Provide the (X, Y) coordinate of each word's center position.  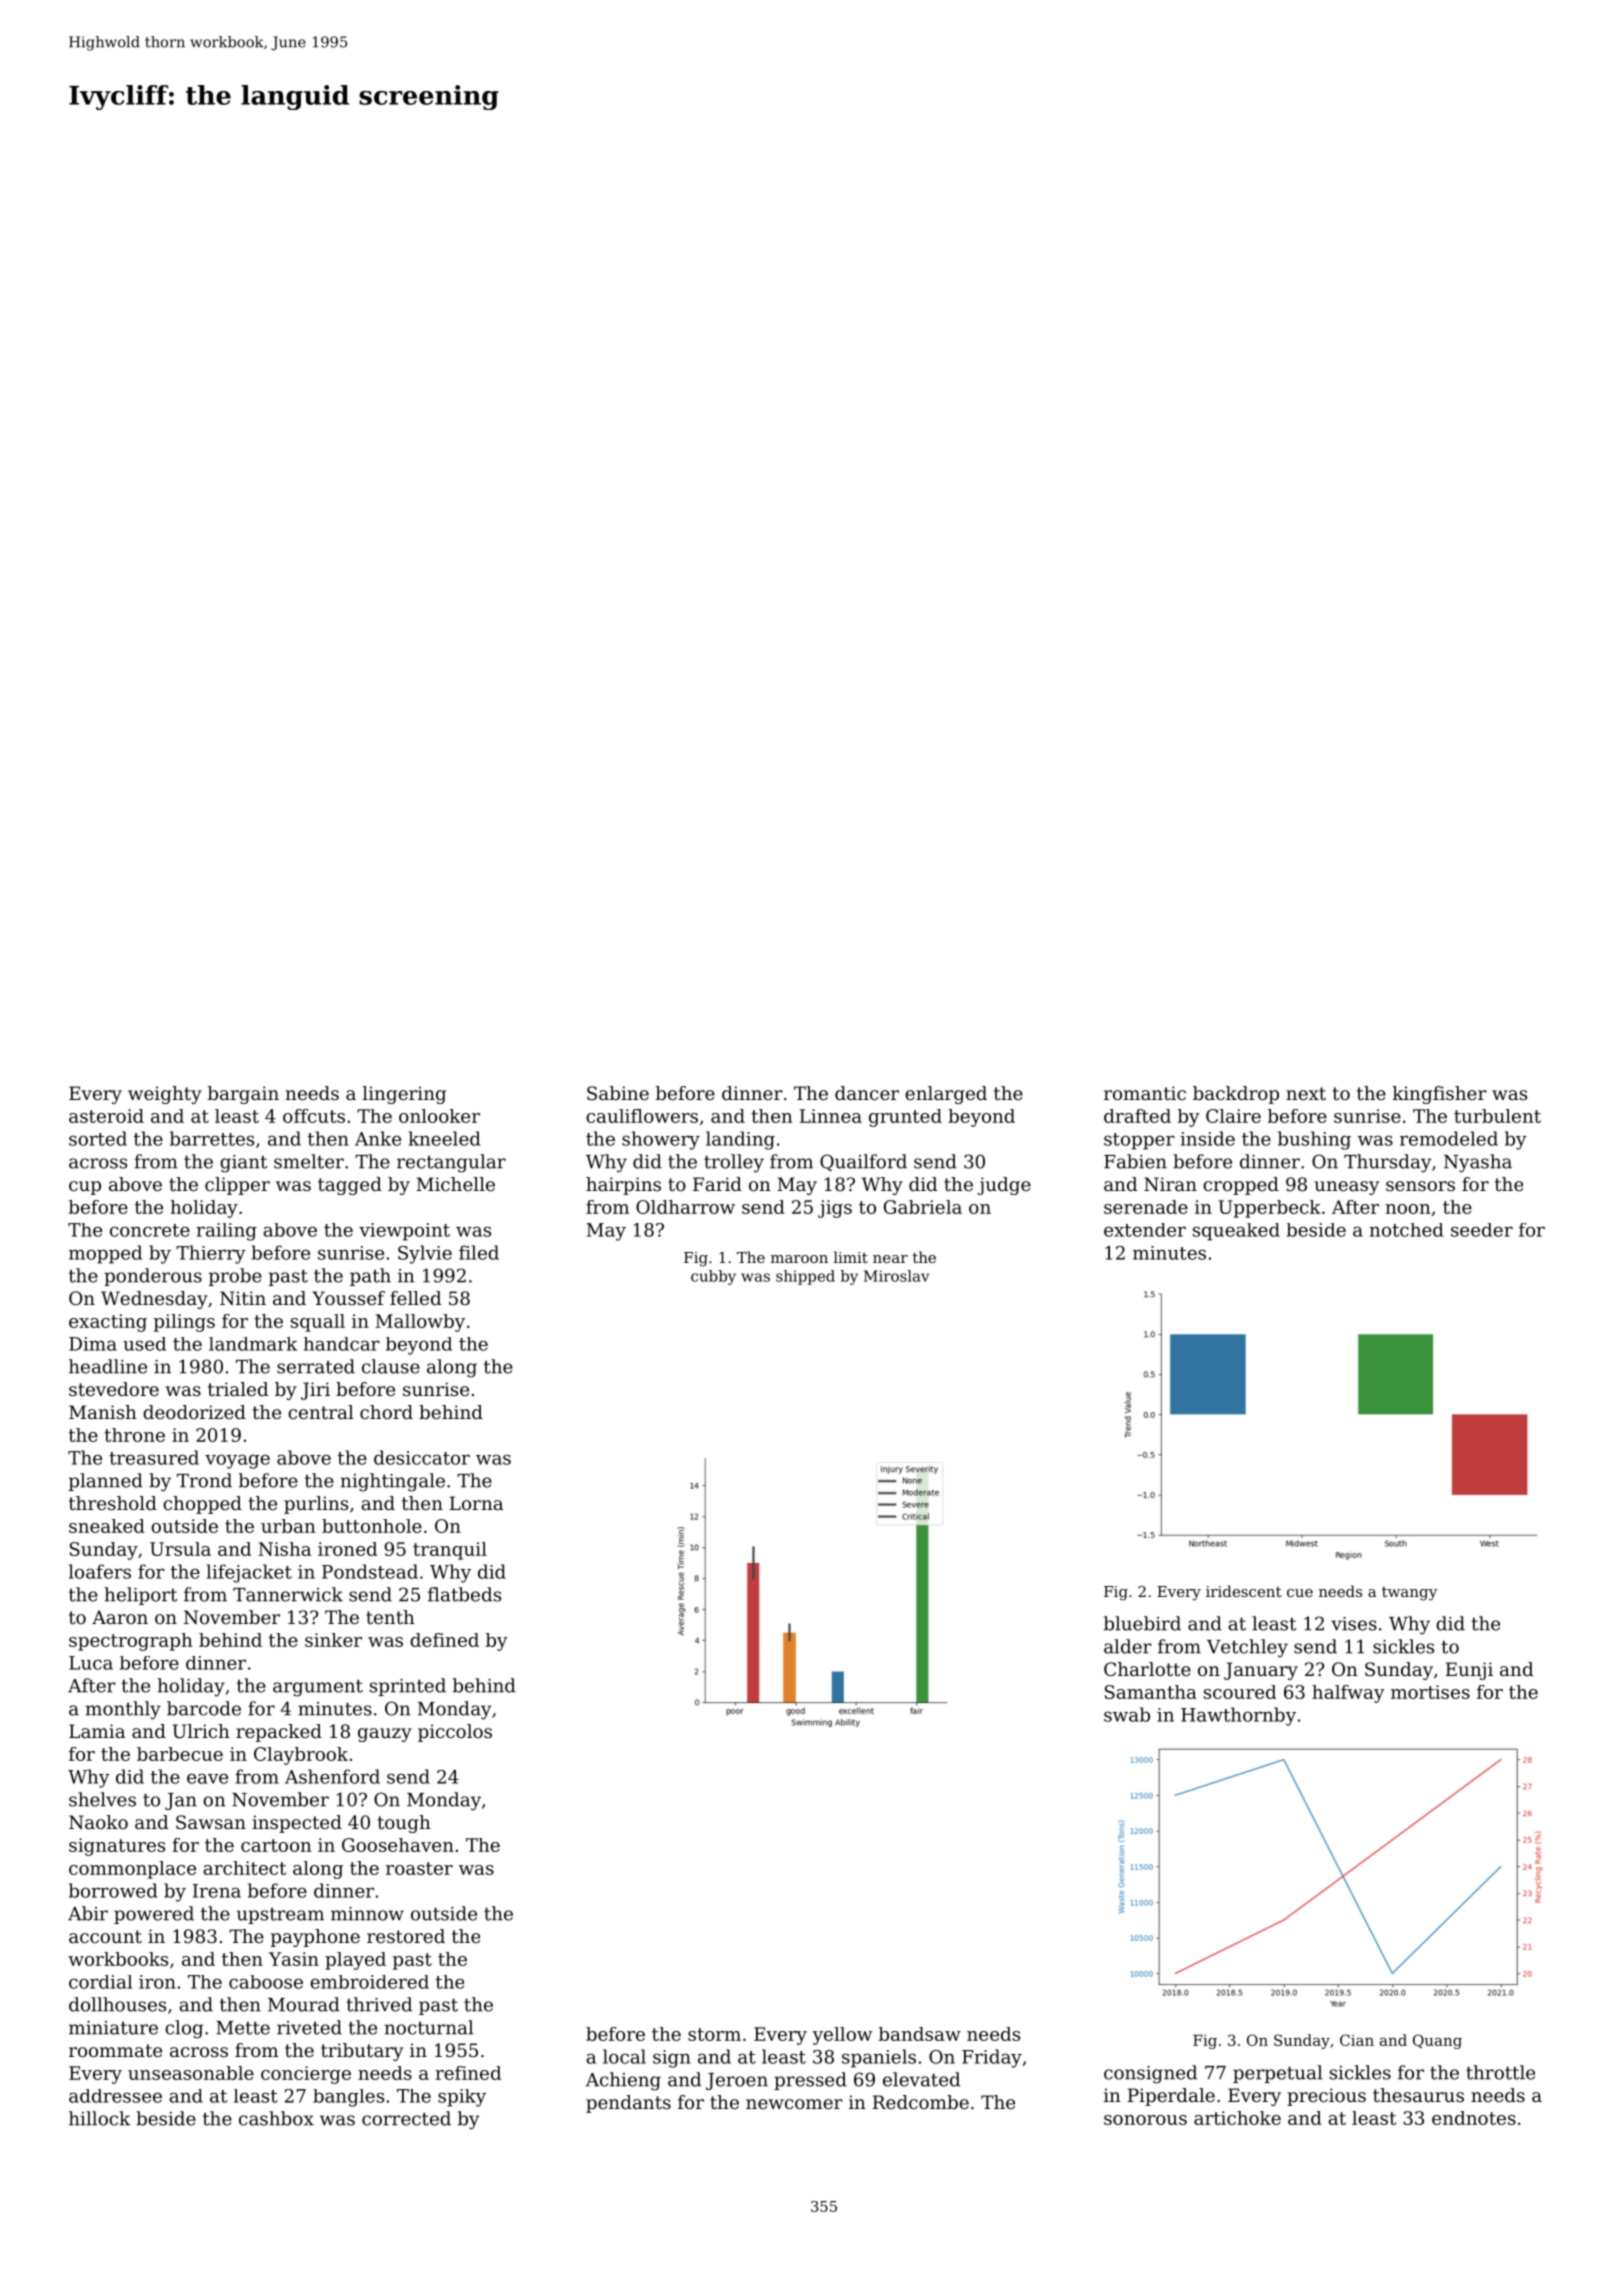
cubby (713, 1277)
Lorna (476, 1503)
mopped (105, 1254)
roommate (115, 2050)
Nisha (284, 1549)
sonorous (1145, 2120)
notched (1406, 1230)
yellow (842, 2036)
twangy (1409, 1594)
